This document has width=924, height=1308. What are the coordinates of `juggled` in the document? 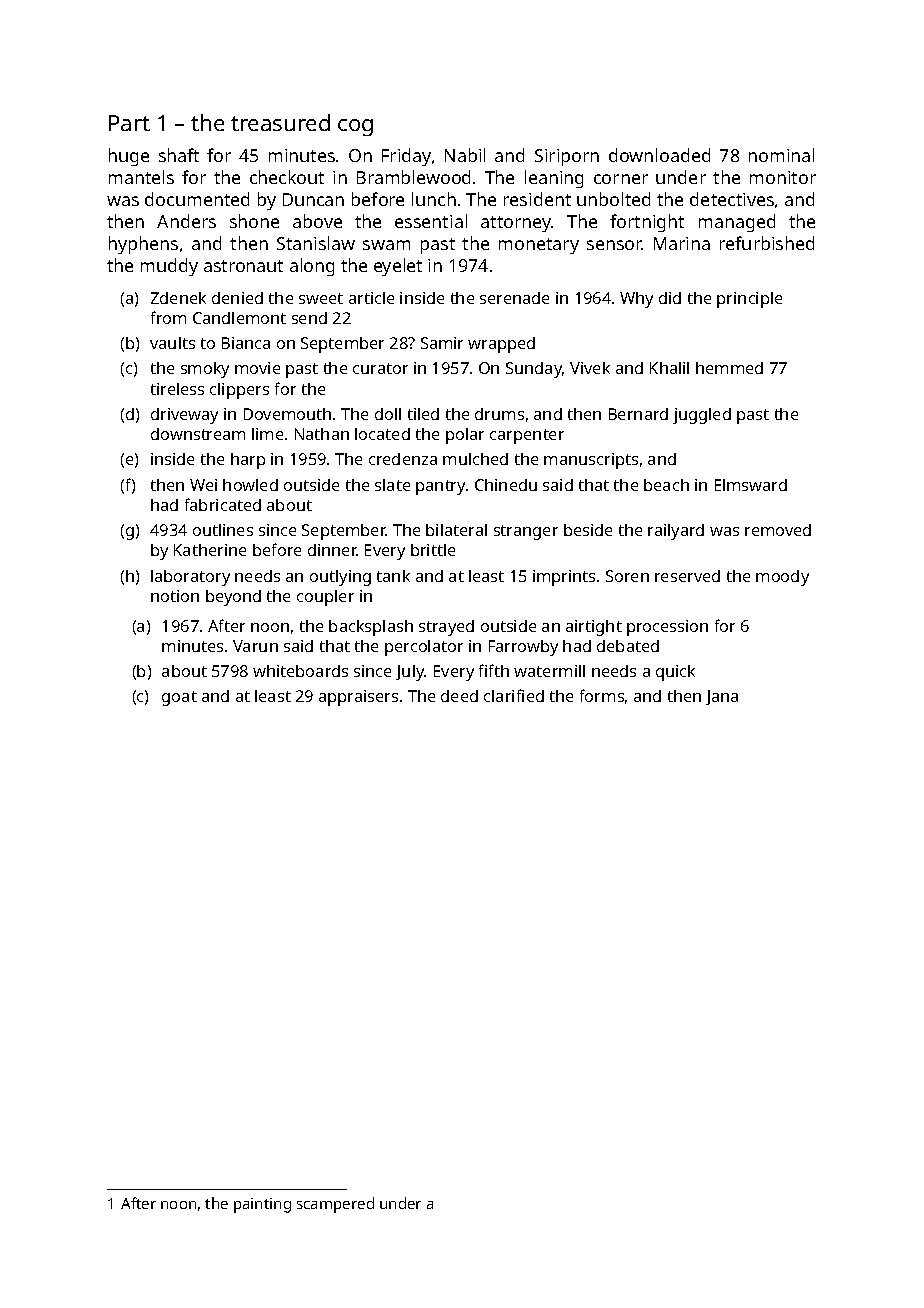 It's located at (702, 416).
